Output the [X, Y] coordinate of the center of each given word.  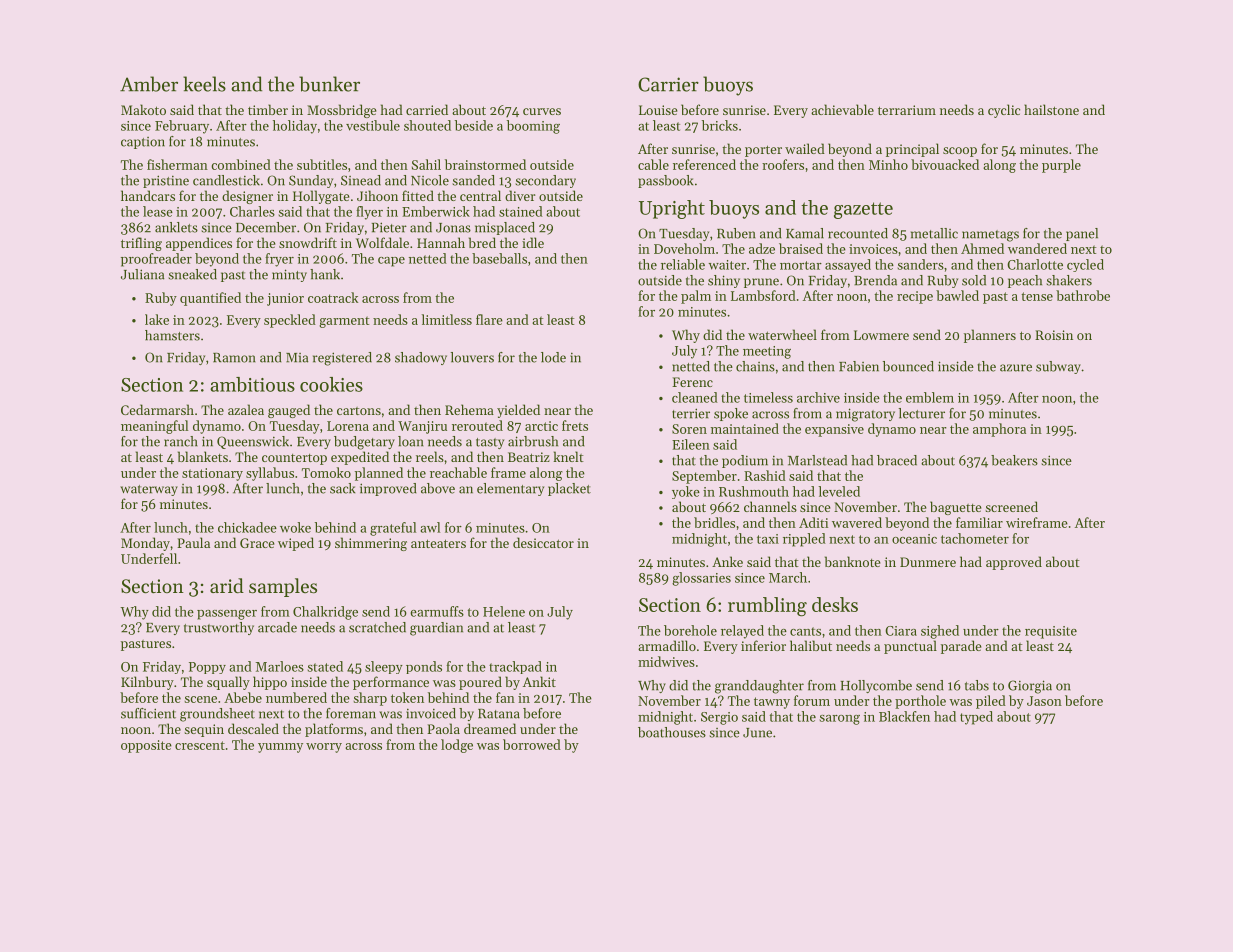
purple [1061, 166]
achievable [842, 109]
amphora [999, 430]
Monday [145, 544]
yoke [686, 492]
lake [157, 319]
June [757, 733]
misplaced [505, 228]
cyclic [1004, 111]
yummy [280, 748]
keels [204, 84]
